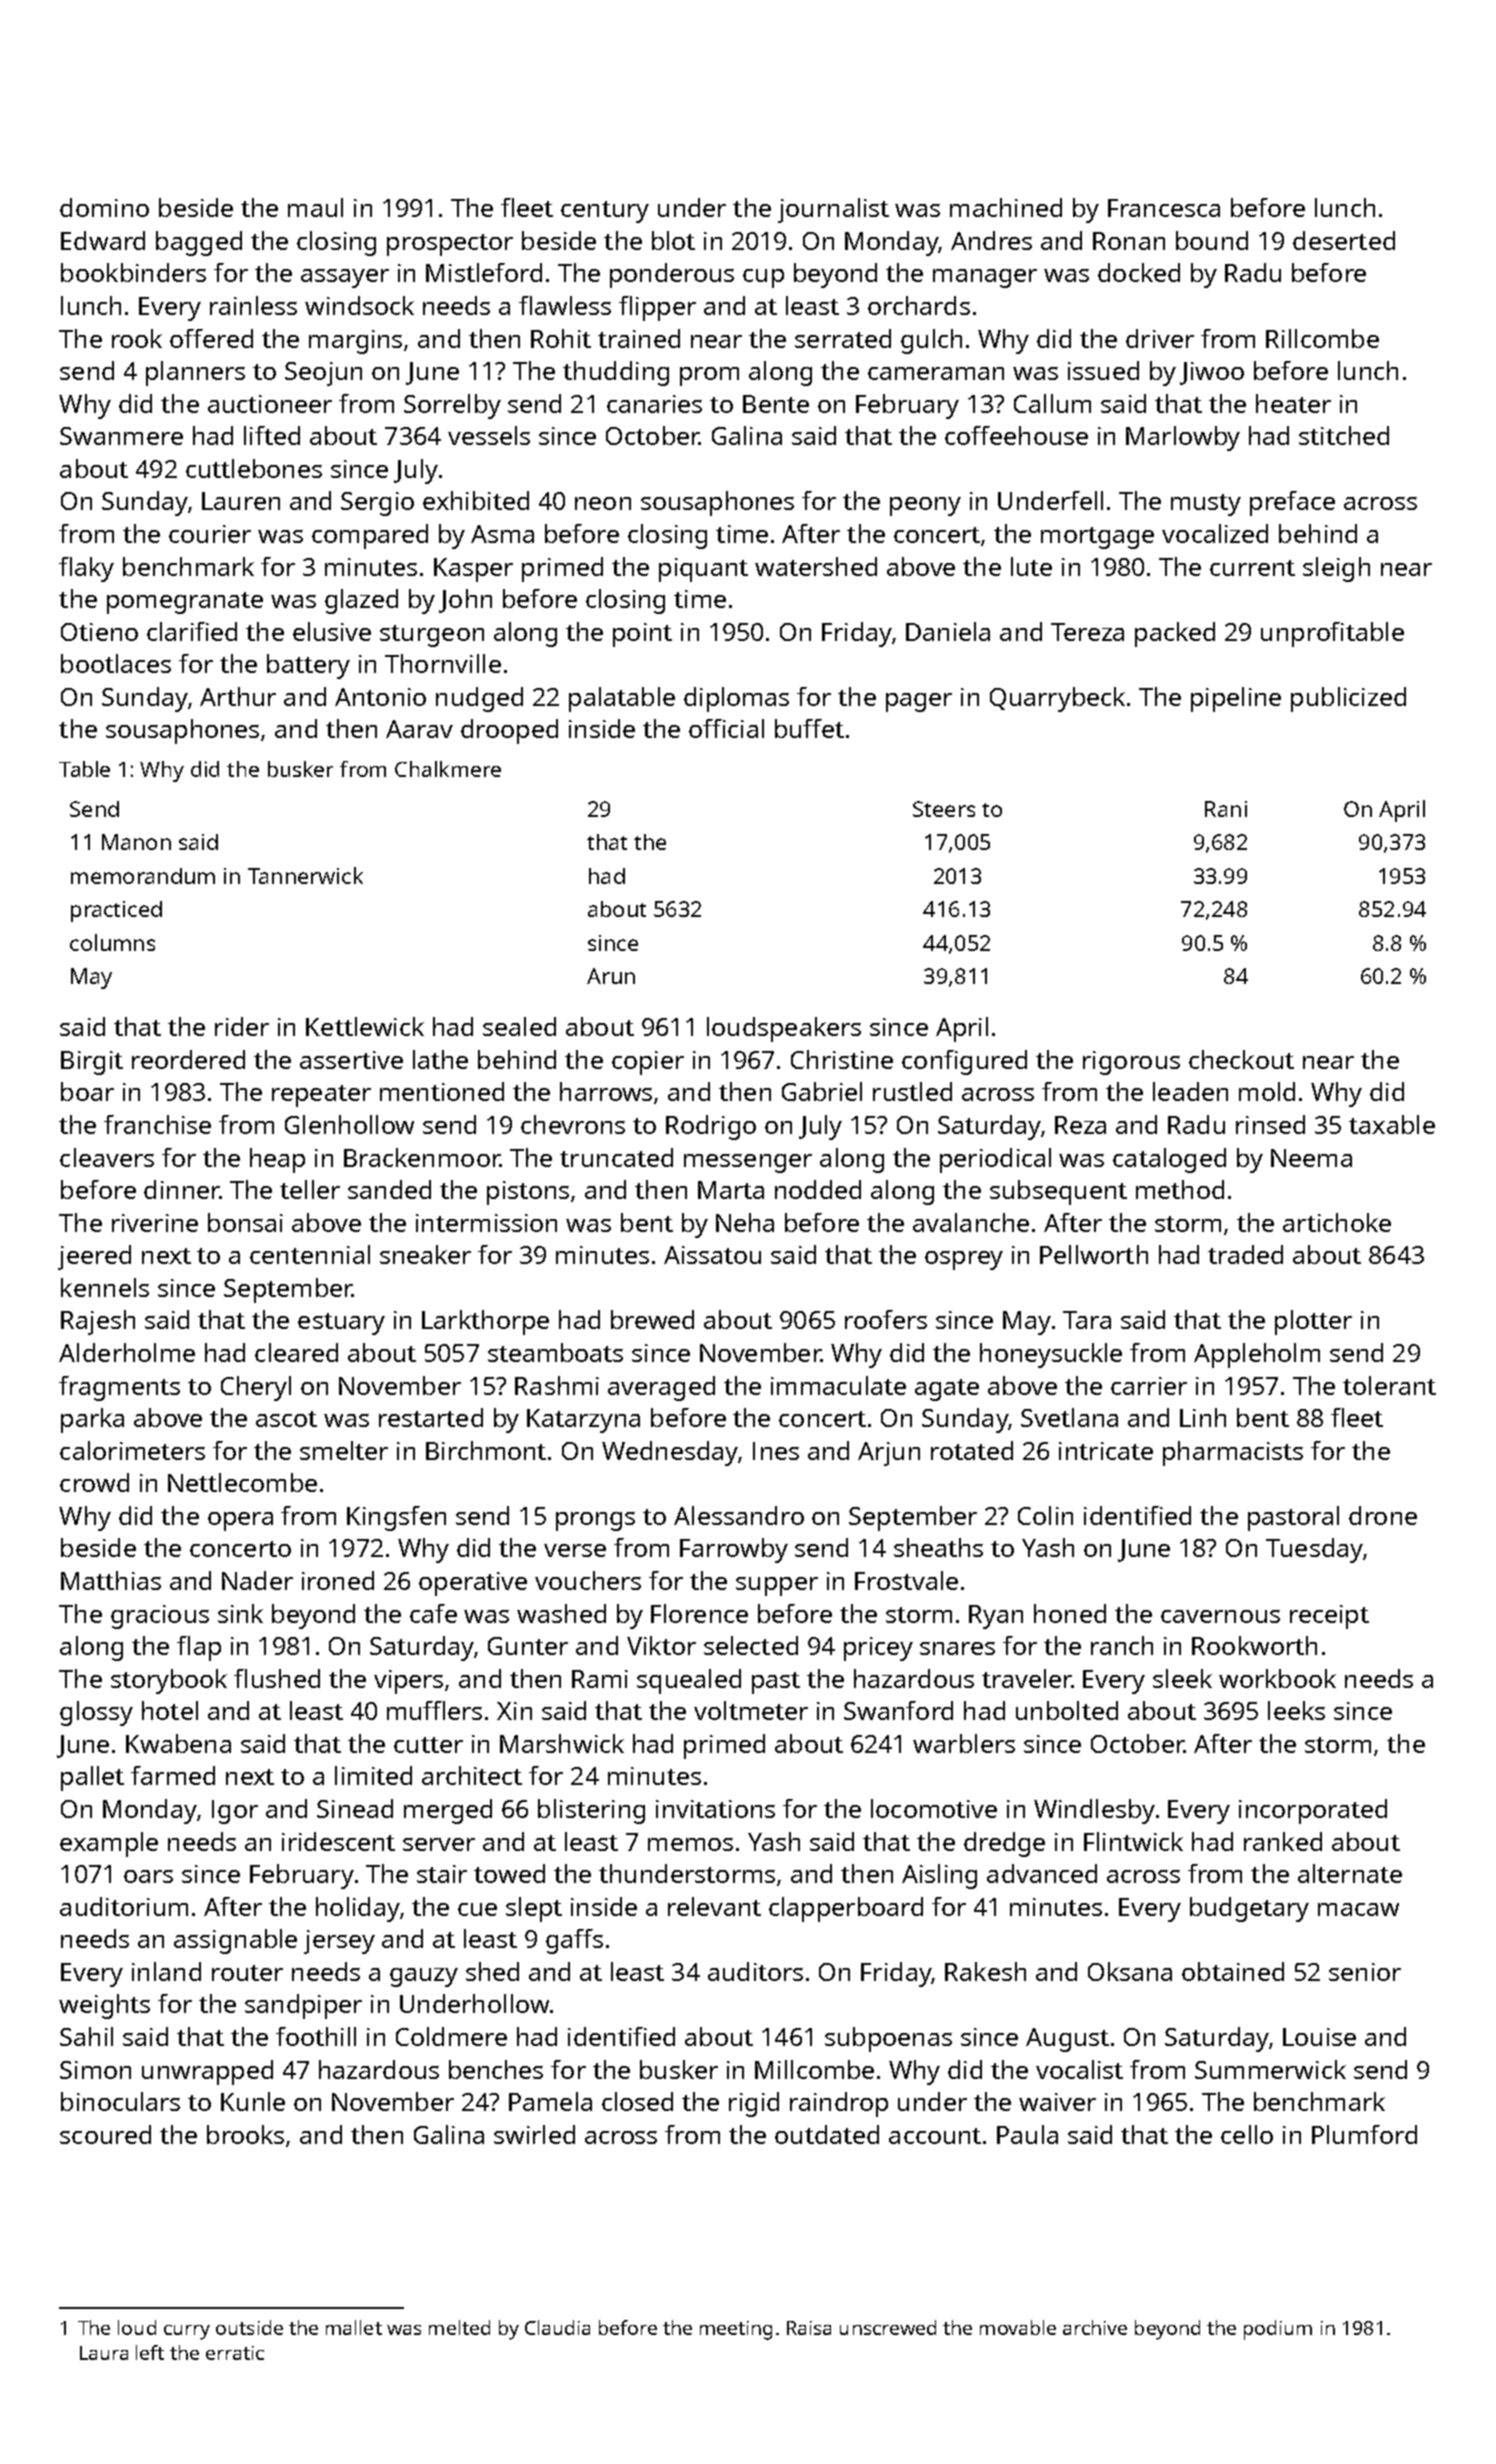 The height and width of the screenshot is (2464, 1496). What do you see at coordinates (1292, 503) in the screenshot?
I see `preface` at bounding box center [1292, 503].
